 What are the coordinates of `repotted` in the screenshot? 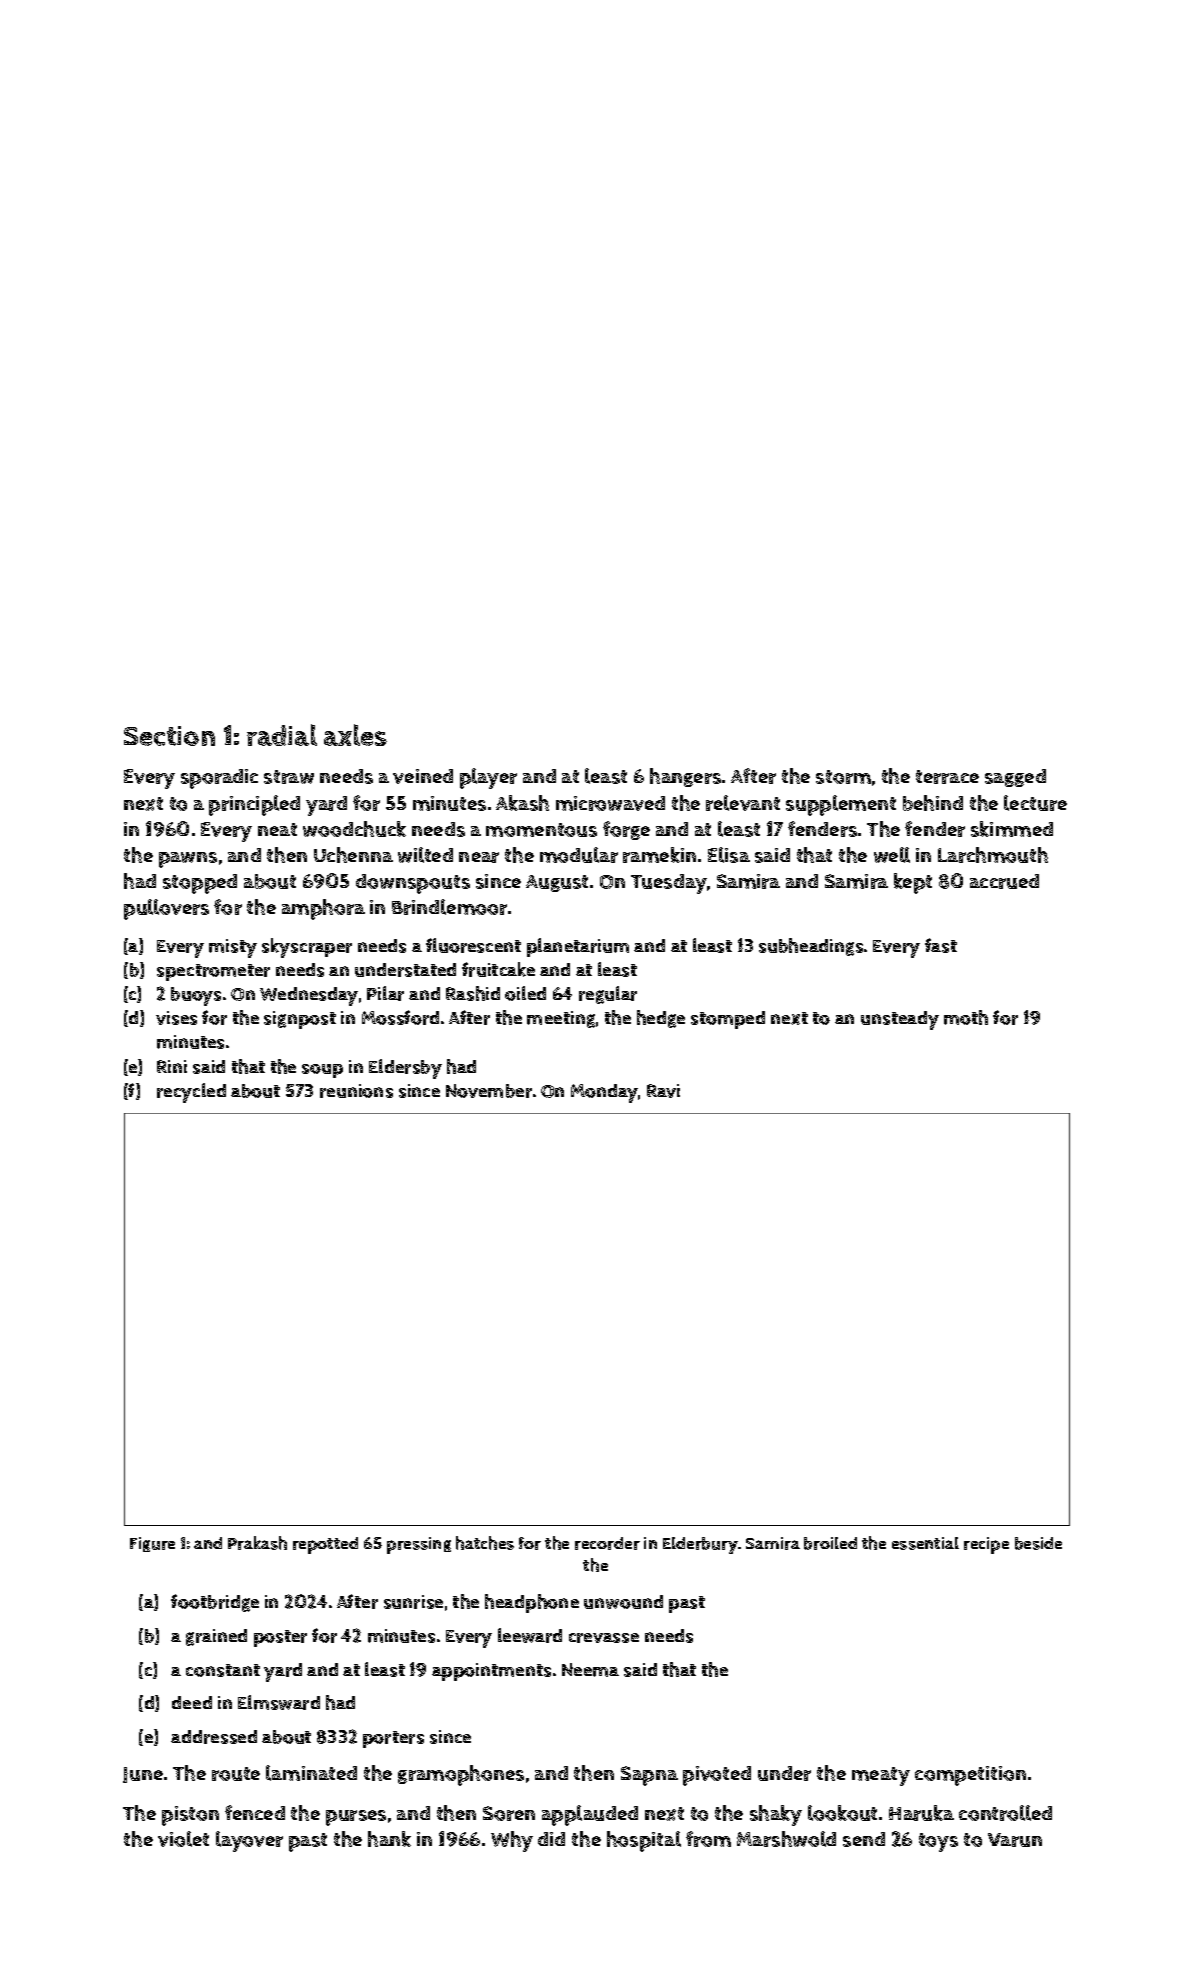 It's located at (325, 1545).
